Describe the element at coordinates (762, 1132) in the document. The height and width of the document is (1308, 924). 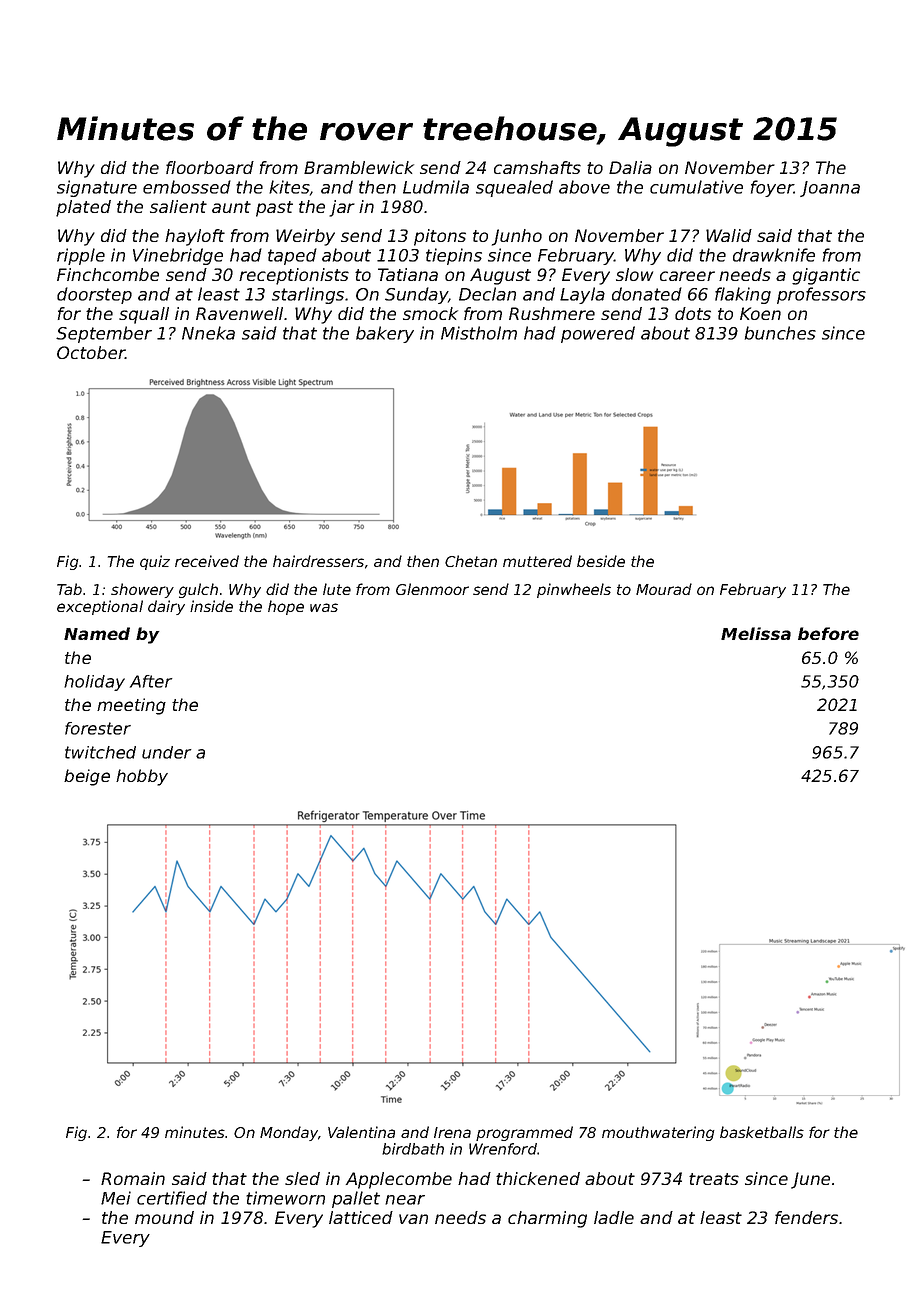
I see `basketballs` at that location.
